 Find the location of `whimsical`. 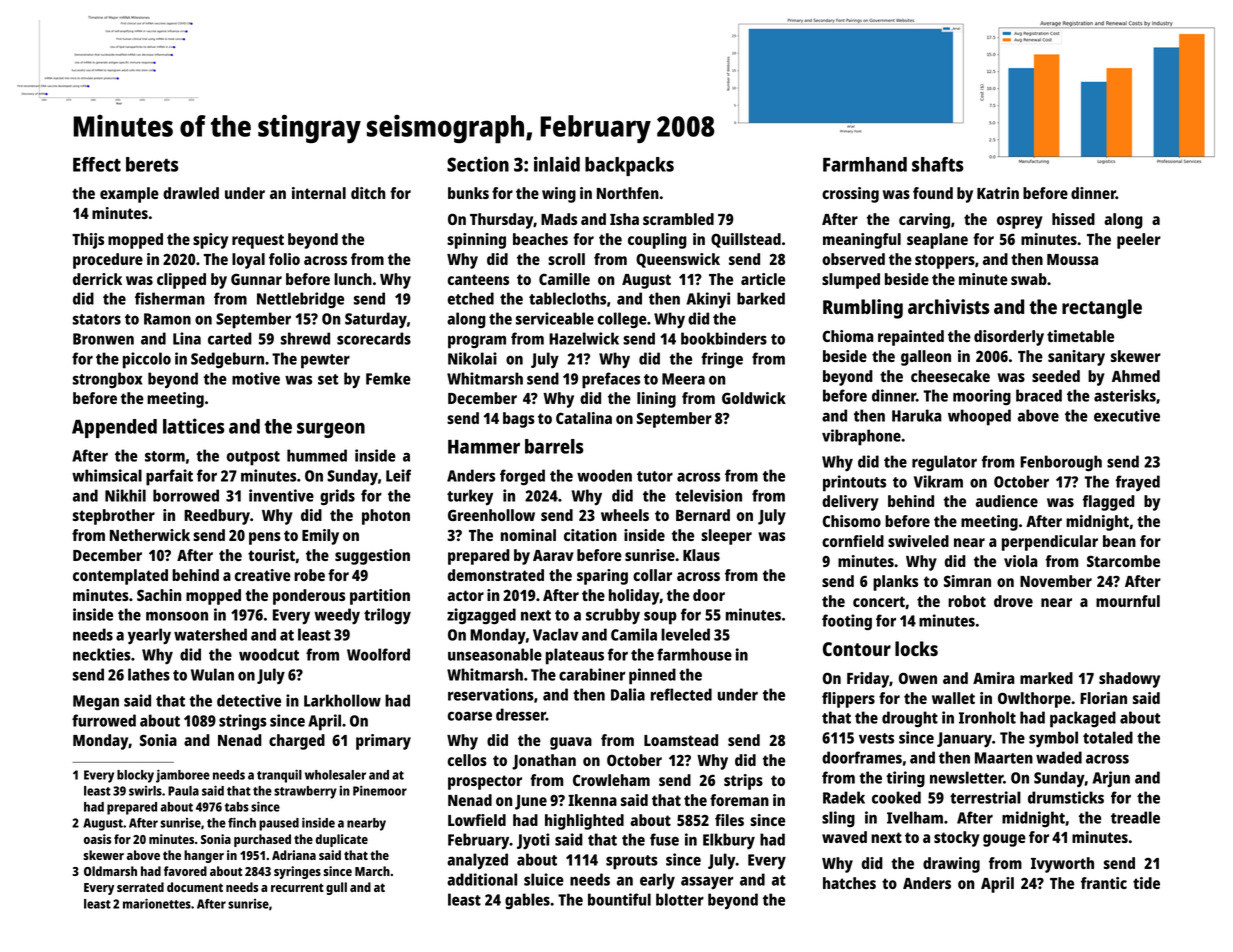

whimsical is located at coordinates (107, 475).
